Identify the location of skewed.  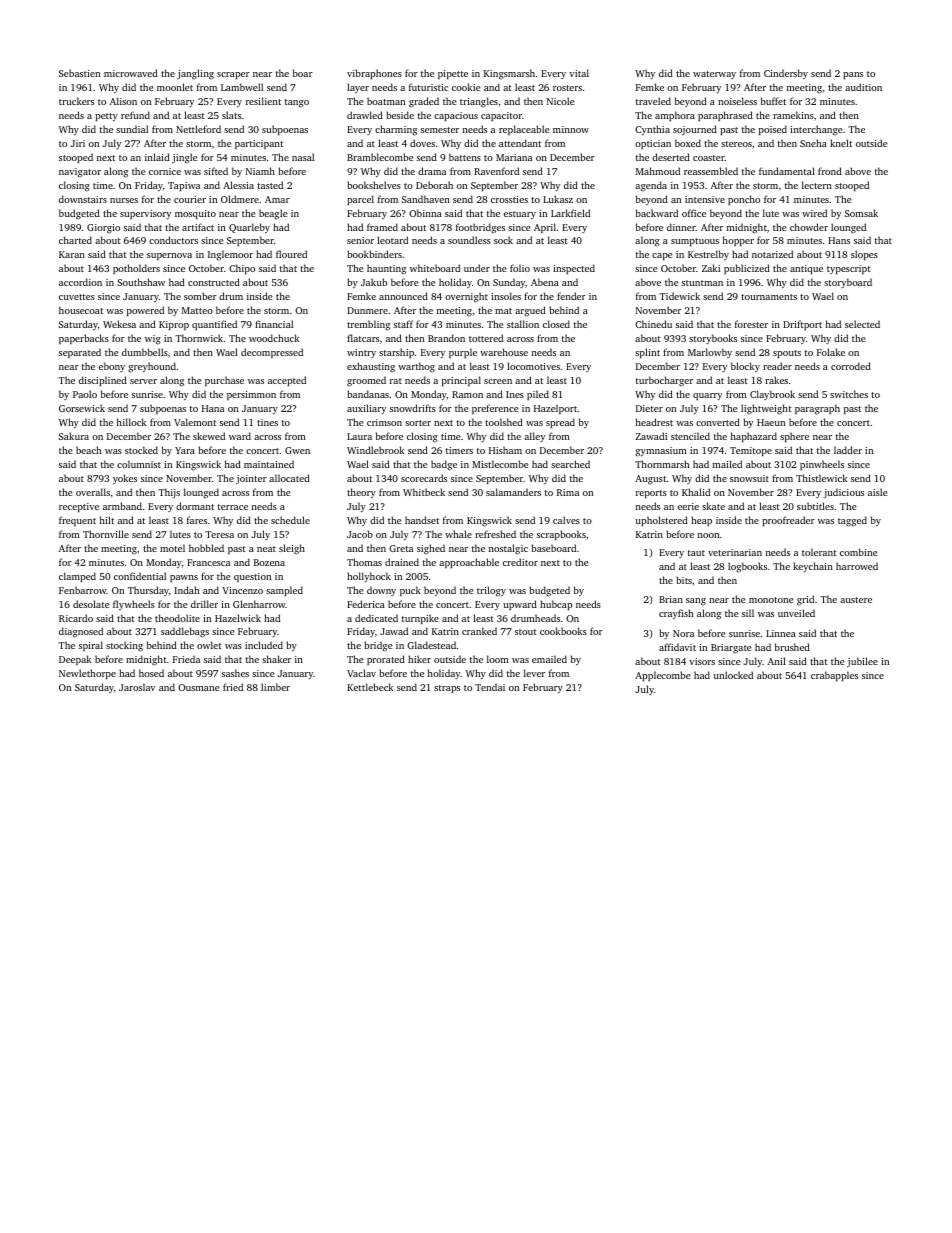
(209, 436).
